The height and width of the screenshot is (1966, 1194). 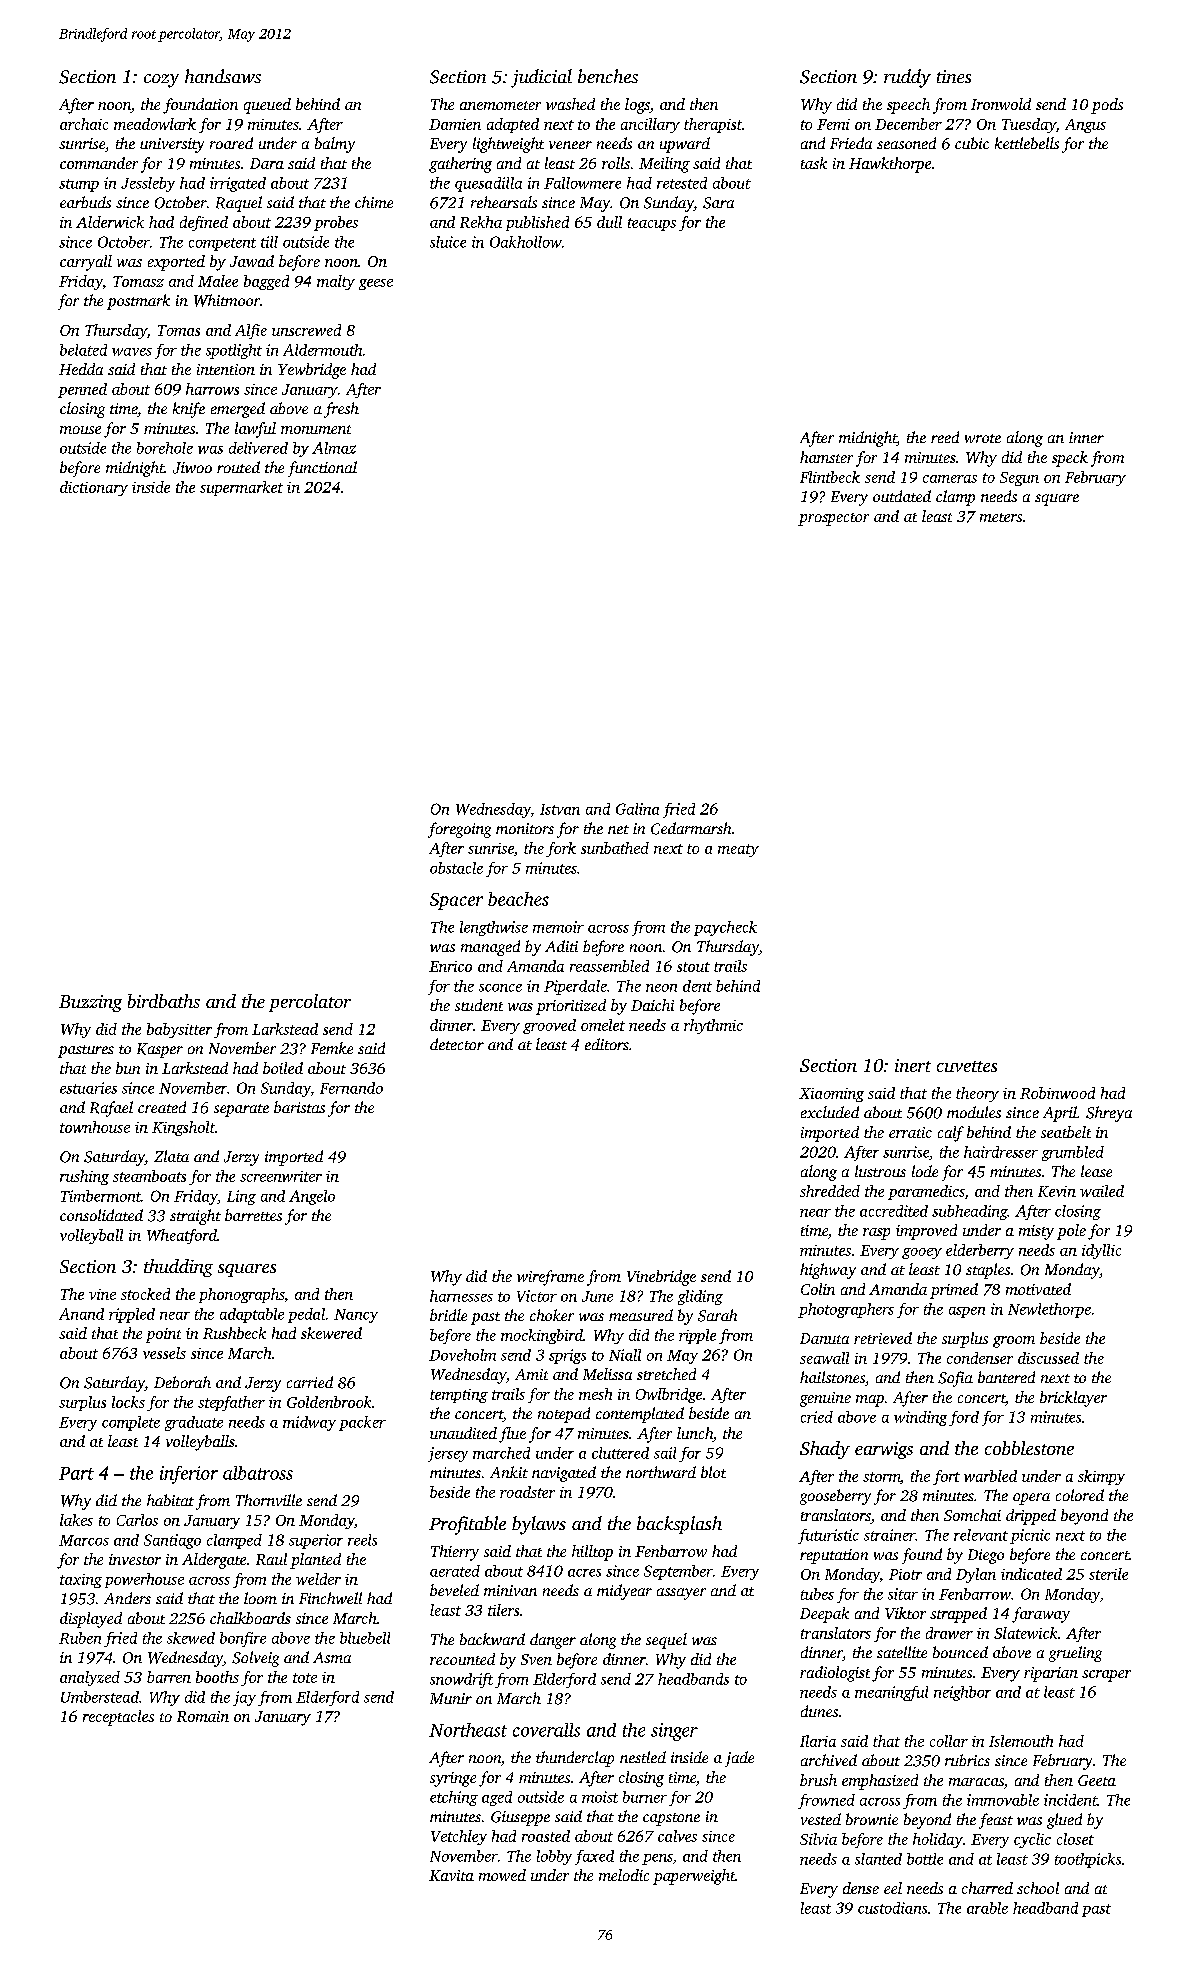 What do you see at coordinates (164, 1001) in the screenshot?
I see `birdbaths` at bounding box center [164, 1001].
